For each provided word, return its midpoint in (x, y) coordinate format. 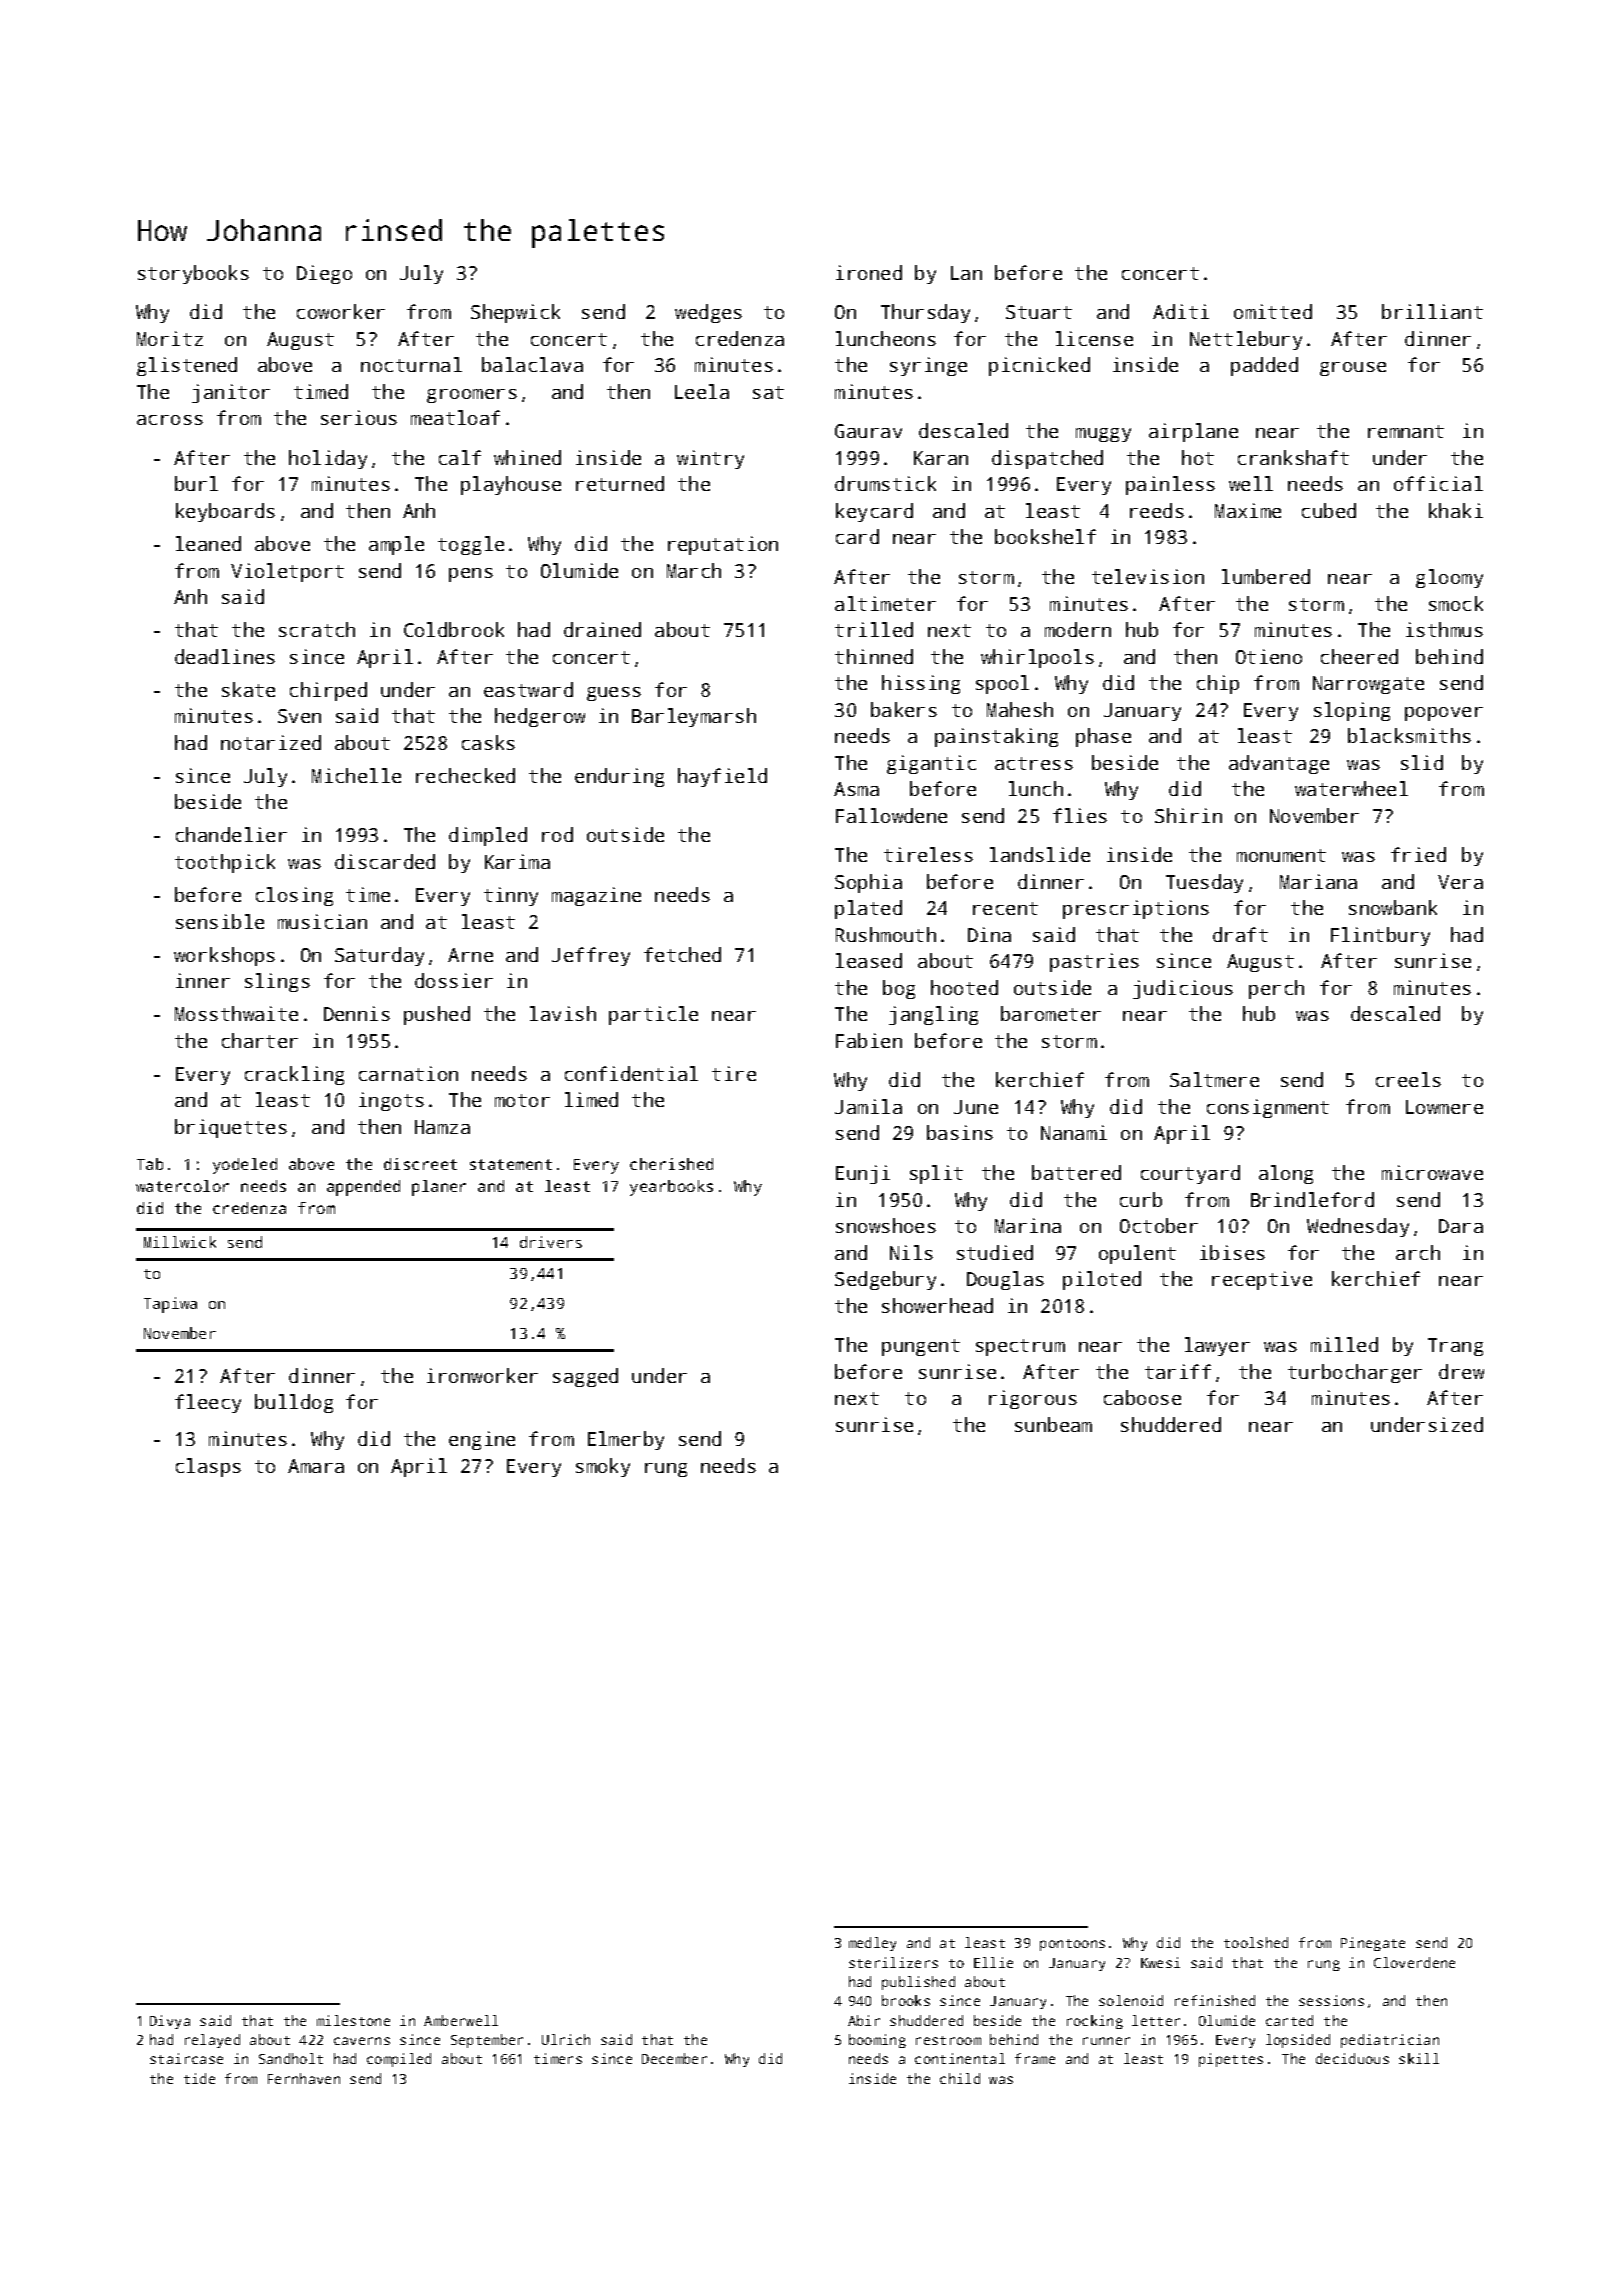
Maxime (1248, 510)
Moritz (170, 338)
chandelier (231, 834)
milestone (353, 2020)
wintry (710, 459)
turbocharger (1355, 1373)
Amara (316, 1466)
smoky (603, 1467)
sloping (1352, 711)
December (674, 2058)
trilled (874, 629)
